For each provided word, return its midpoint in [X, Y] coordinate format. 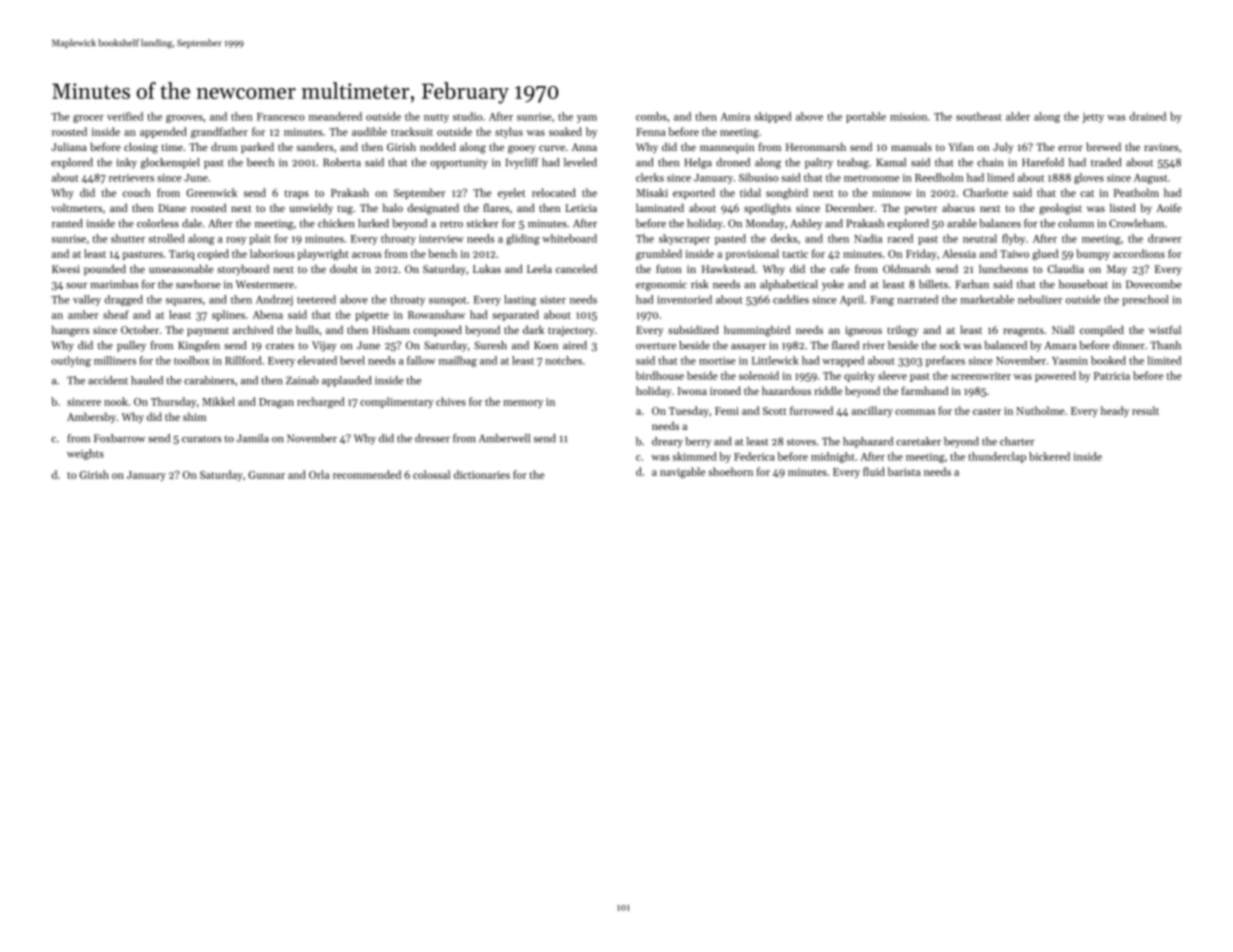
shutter [128, 238]
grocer [88, 119]
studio [467, 116]
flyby [1013, 239]
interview [441, 239]
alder [1018, 116]
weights [85, 454]
